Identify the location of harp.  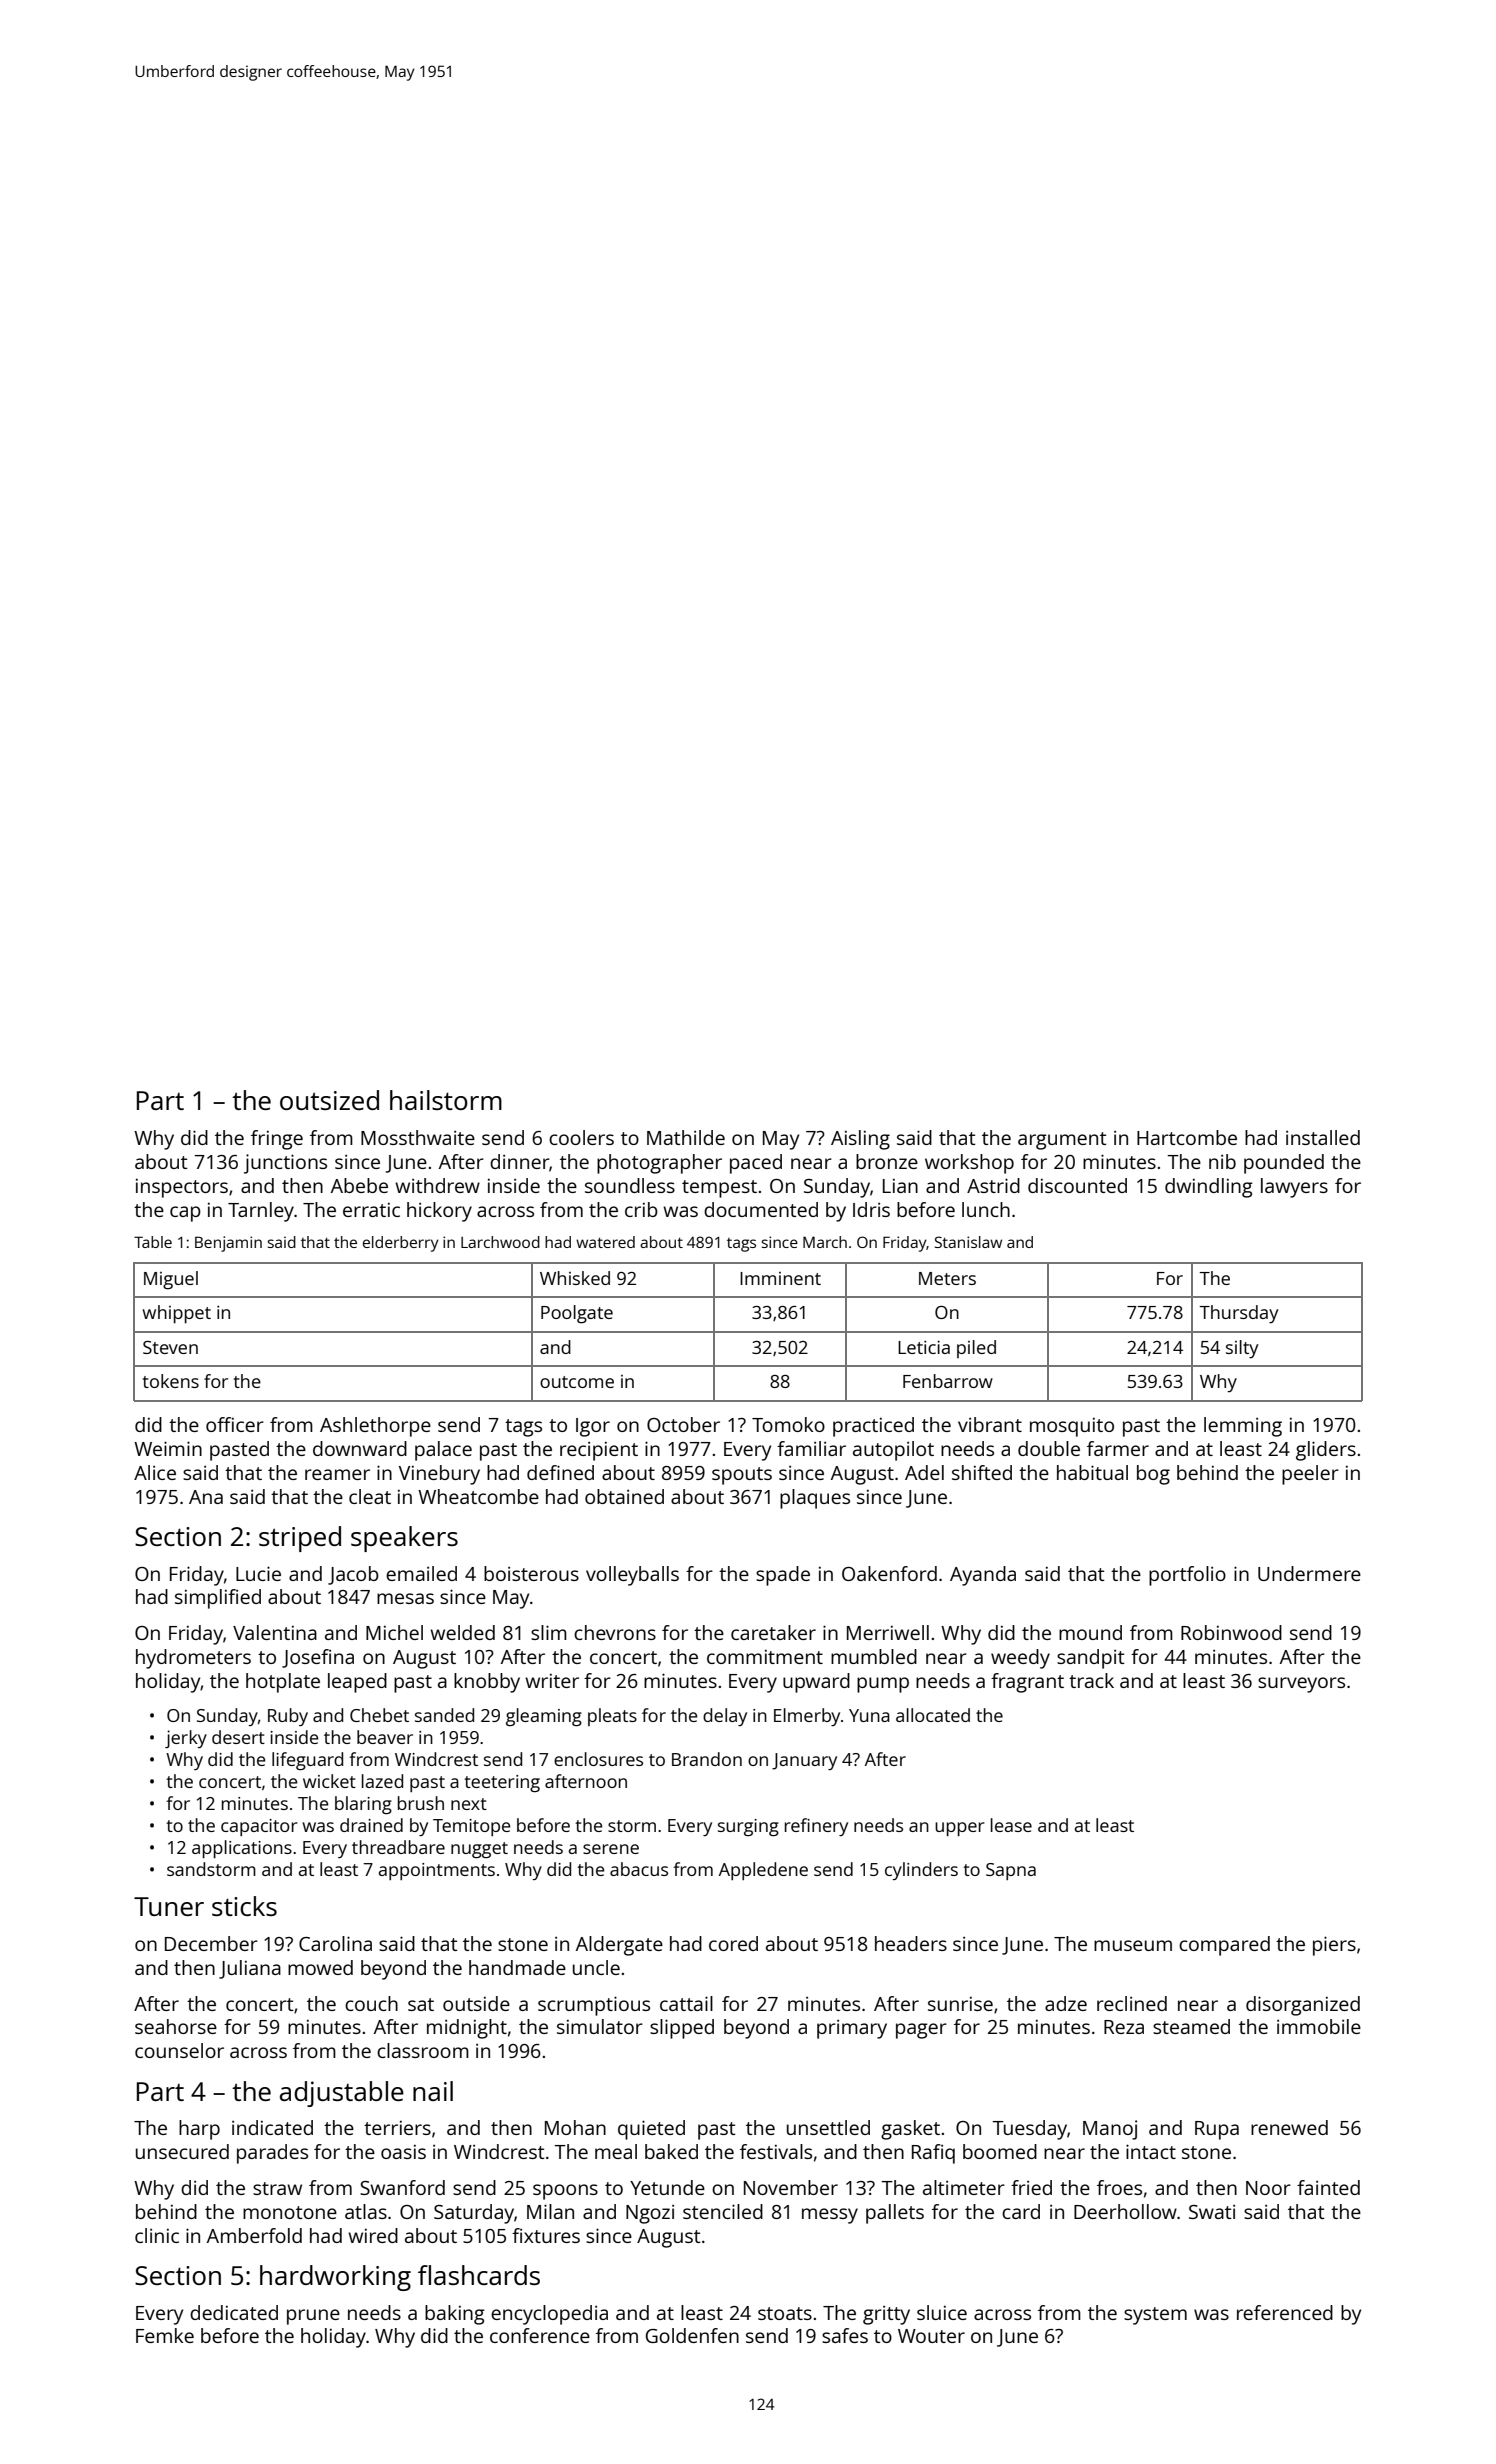
(199, 2130).
